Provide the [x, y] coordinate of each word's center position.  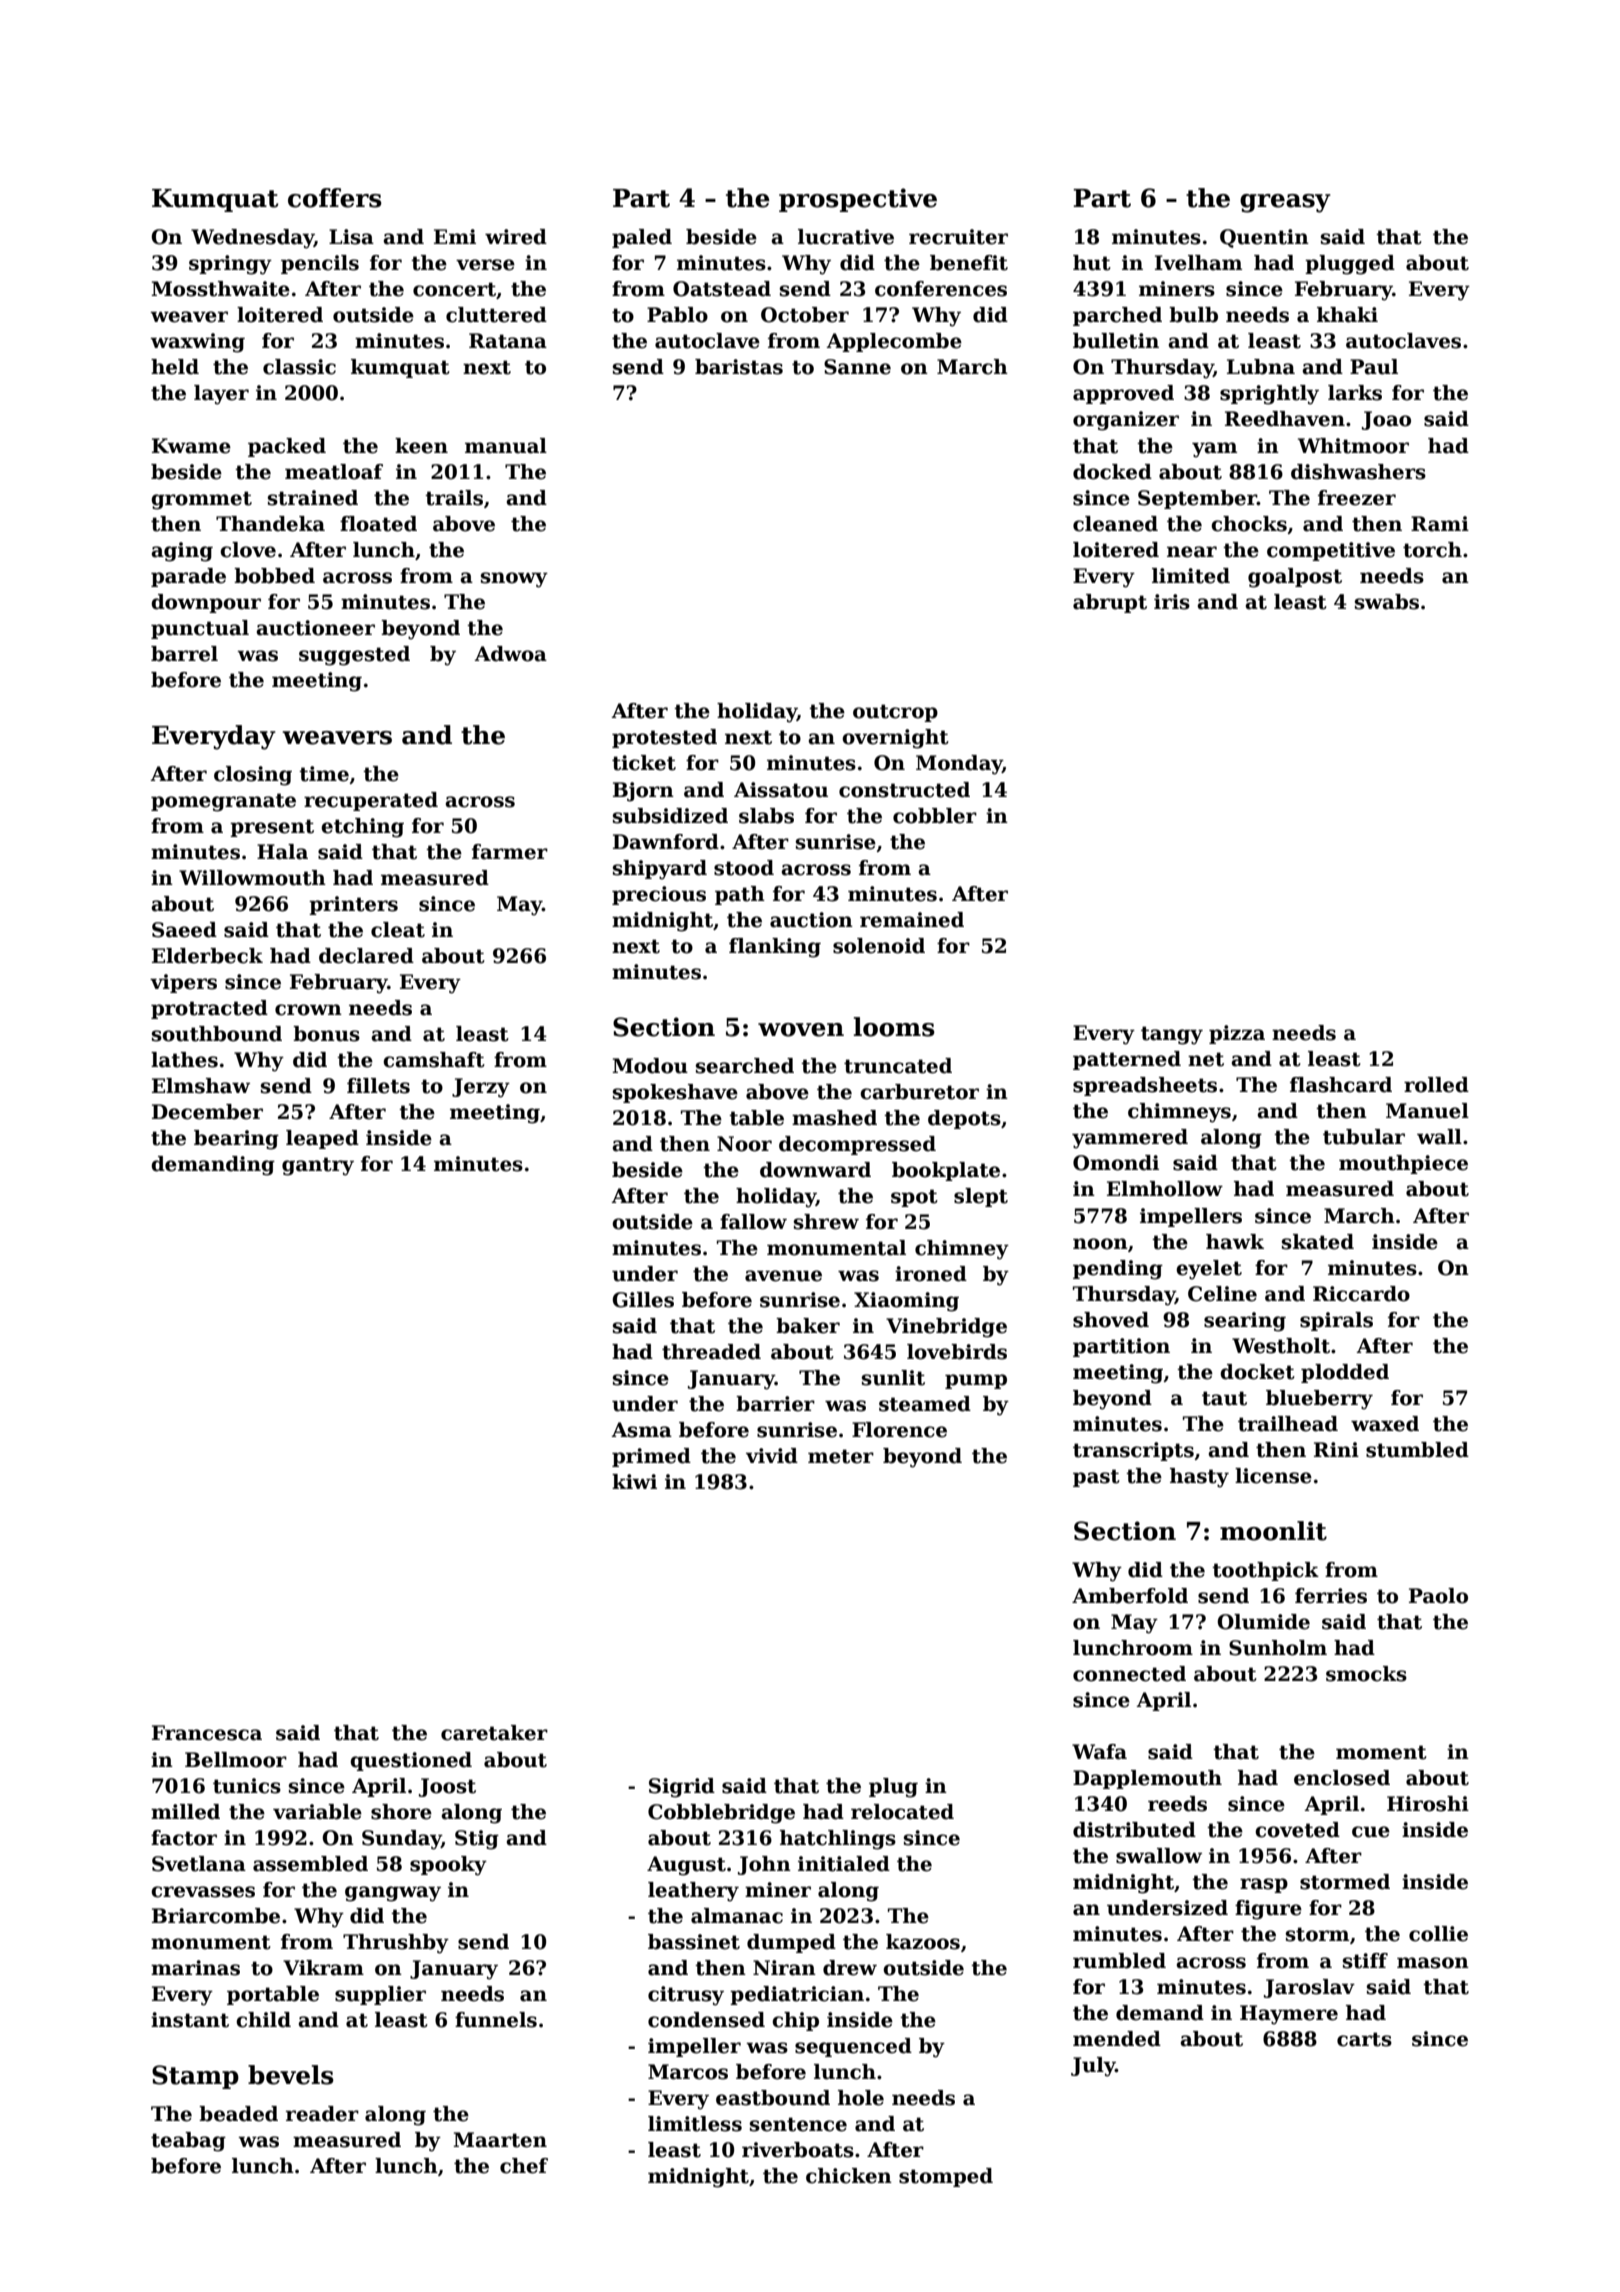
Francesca [207, 1733]
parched [1117, 316]
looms [894, 1027]
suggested [354, 656]
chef [524, 2166]
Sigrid [682, 1788]
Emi [455, 236]
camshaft [434, 1060]
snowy [514, 580]
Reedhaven [1285, 419]
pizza [1237, 1034]
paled [642, 238]
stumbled [1417, 1450]
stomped [946, 2177]
